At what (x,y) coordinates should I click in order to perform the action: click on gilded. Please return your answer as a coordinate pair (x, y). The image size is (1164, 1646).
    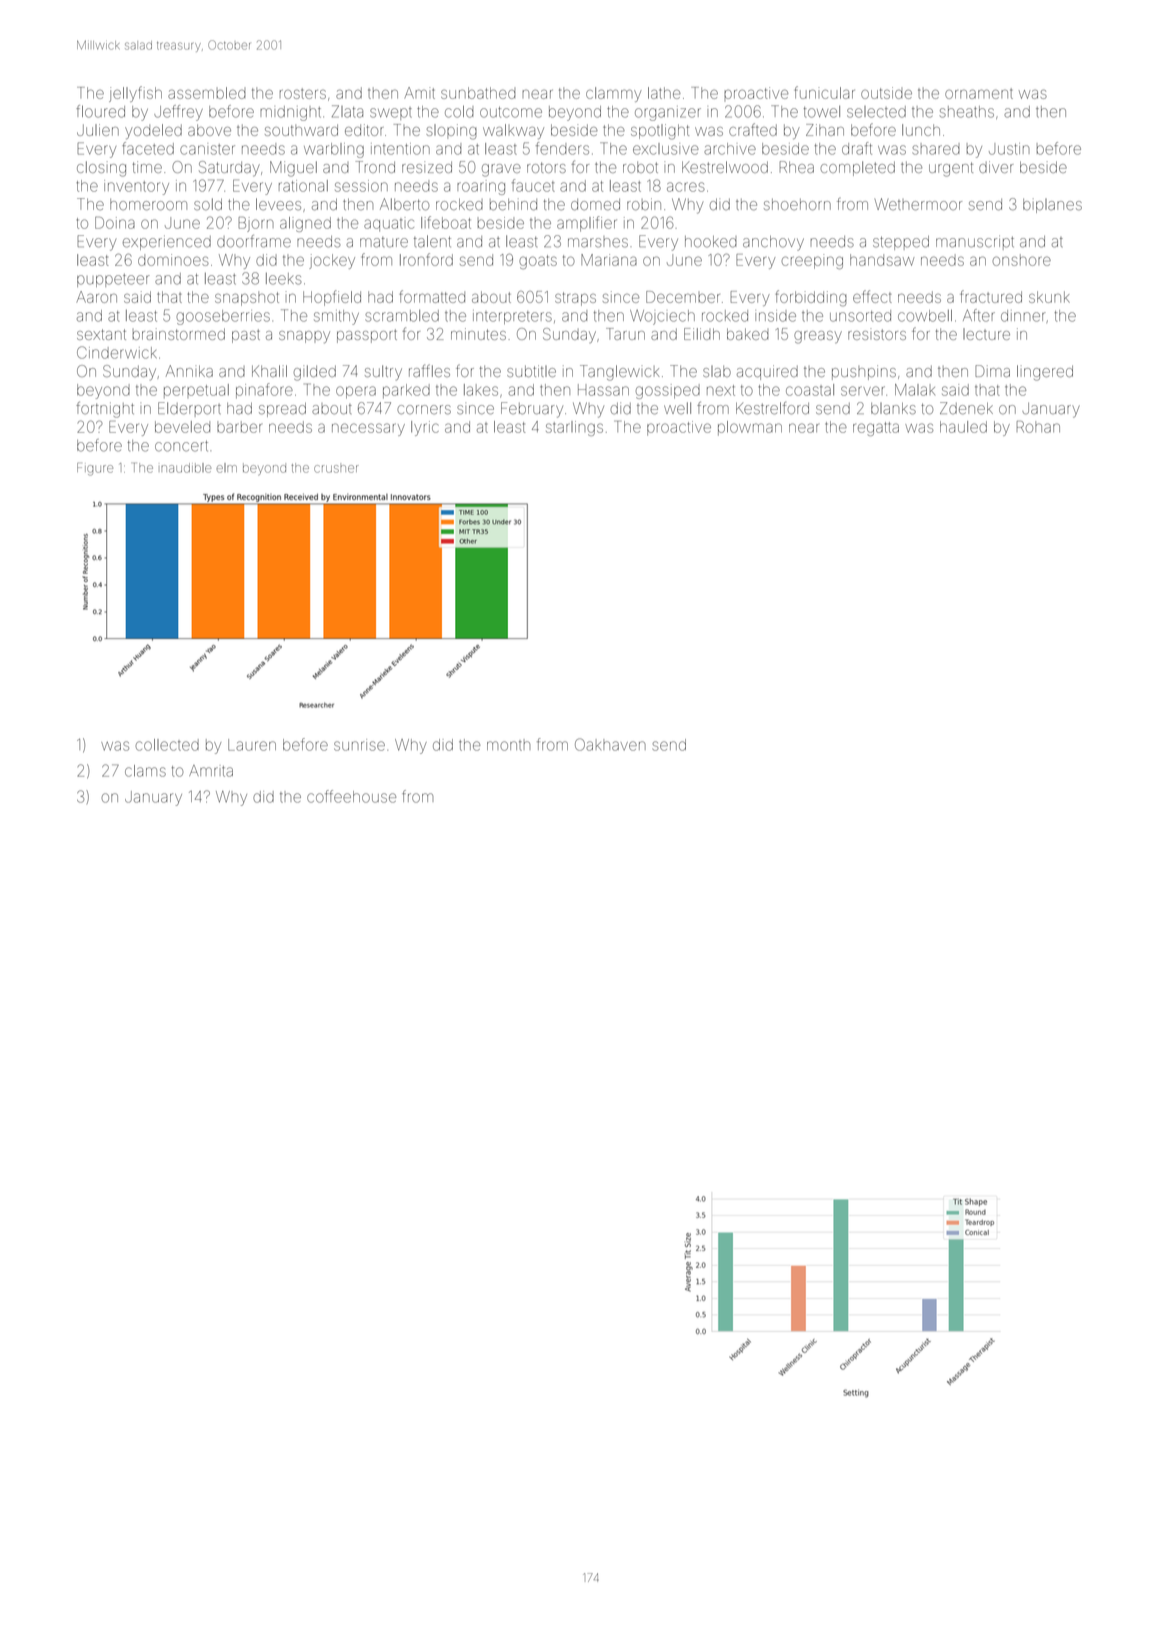
    Looking at the image, I should click on (315, 373).
